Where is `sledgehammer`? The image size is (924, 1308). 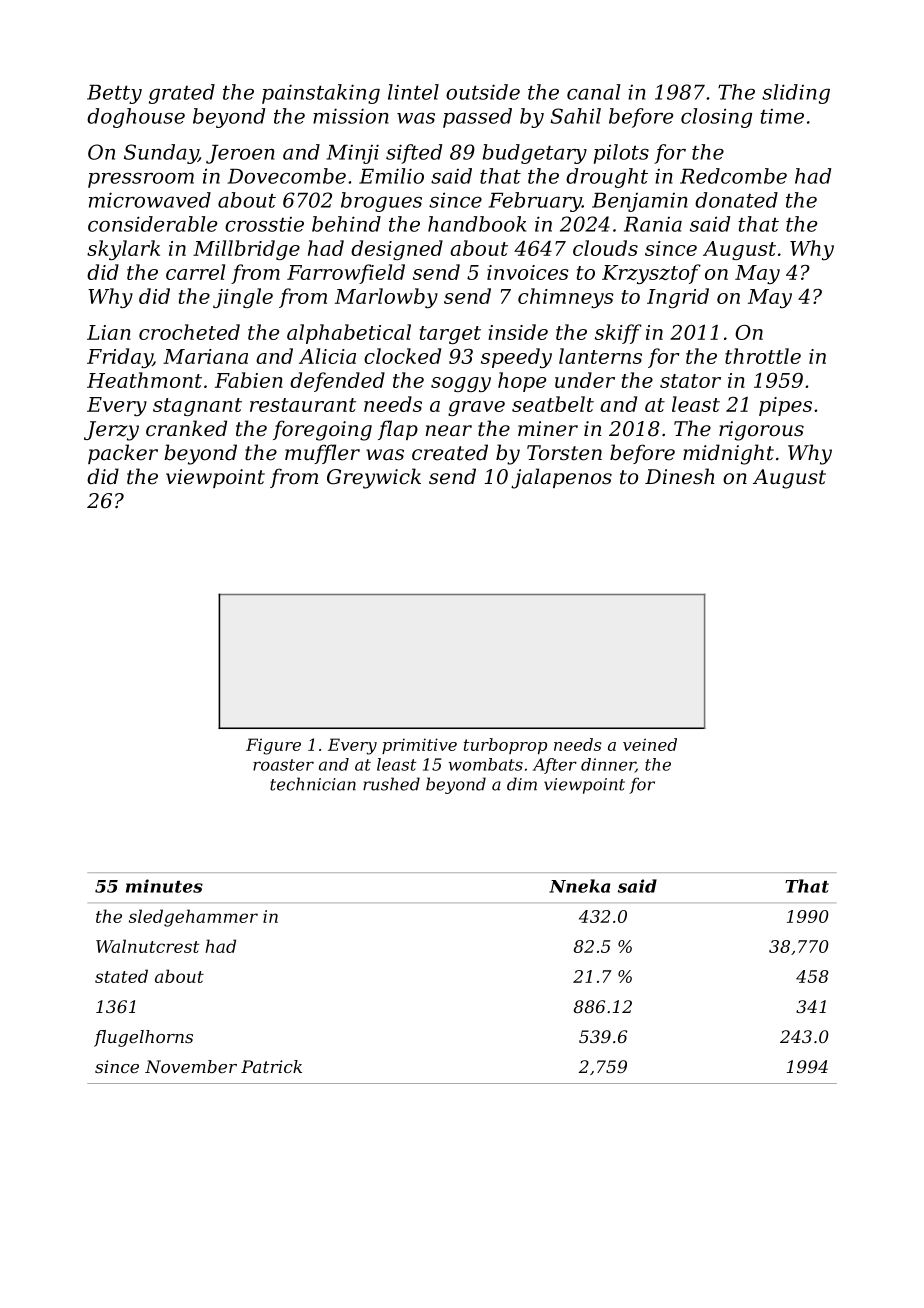
sledgehammer is located at coordinates (193, 918).
